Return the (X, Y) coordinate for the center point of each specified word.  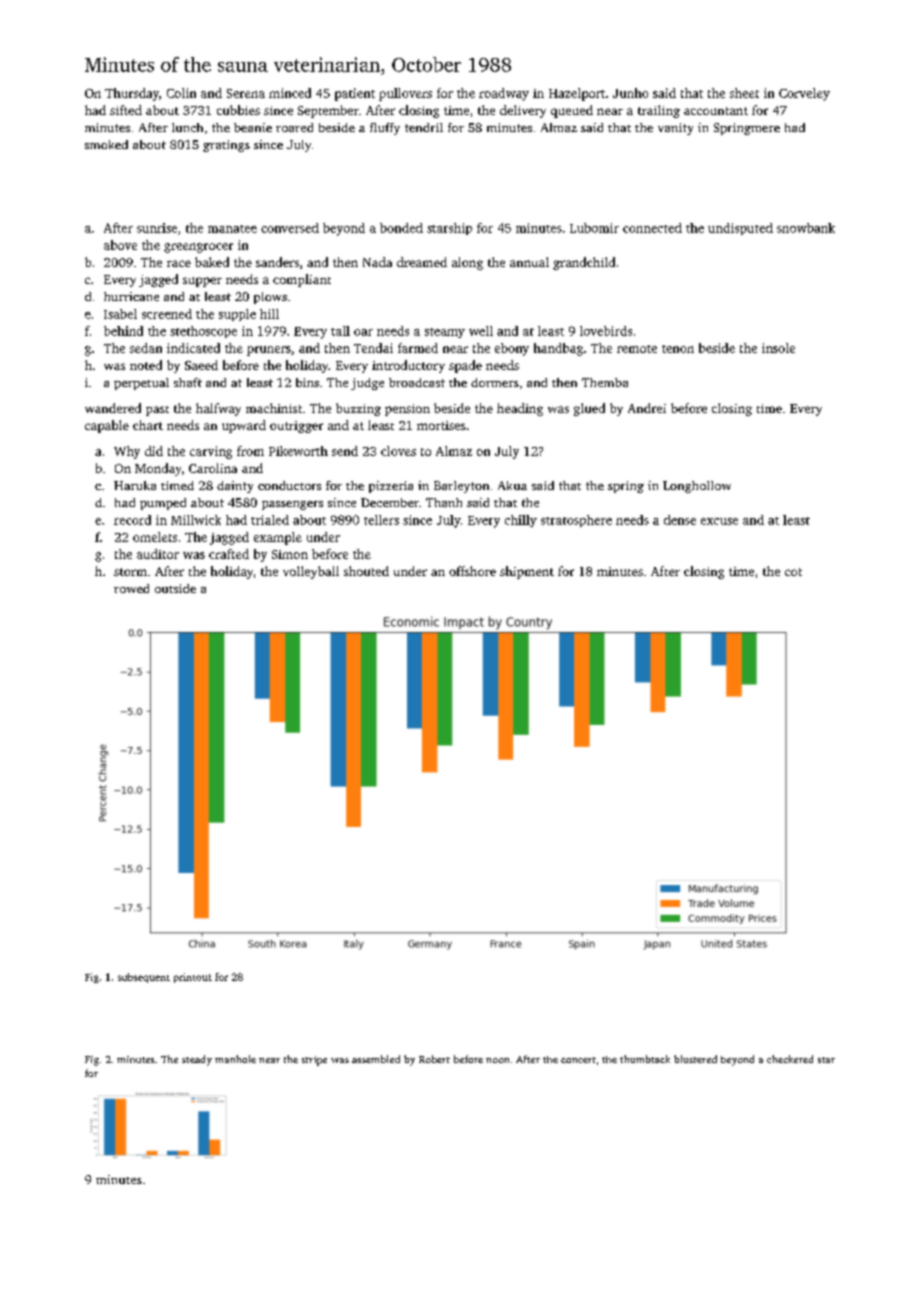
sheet (744, 93)
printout (193, 978)
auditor (158, 554)
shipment (527, 572)
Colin (181, 93)
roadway (504, 94)
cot (793, 572)
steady (197, 1060)
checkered (790, 1059)
